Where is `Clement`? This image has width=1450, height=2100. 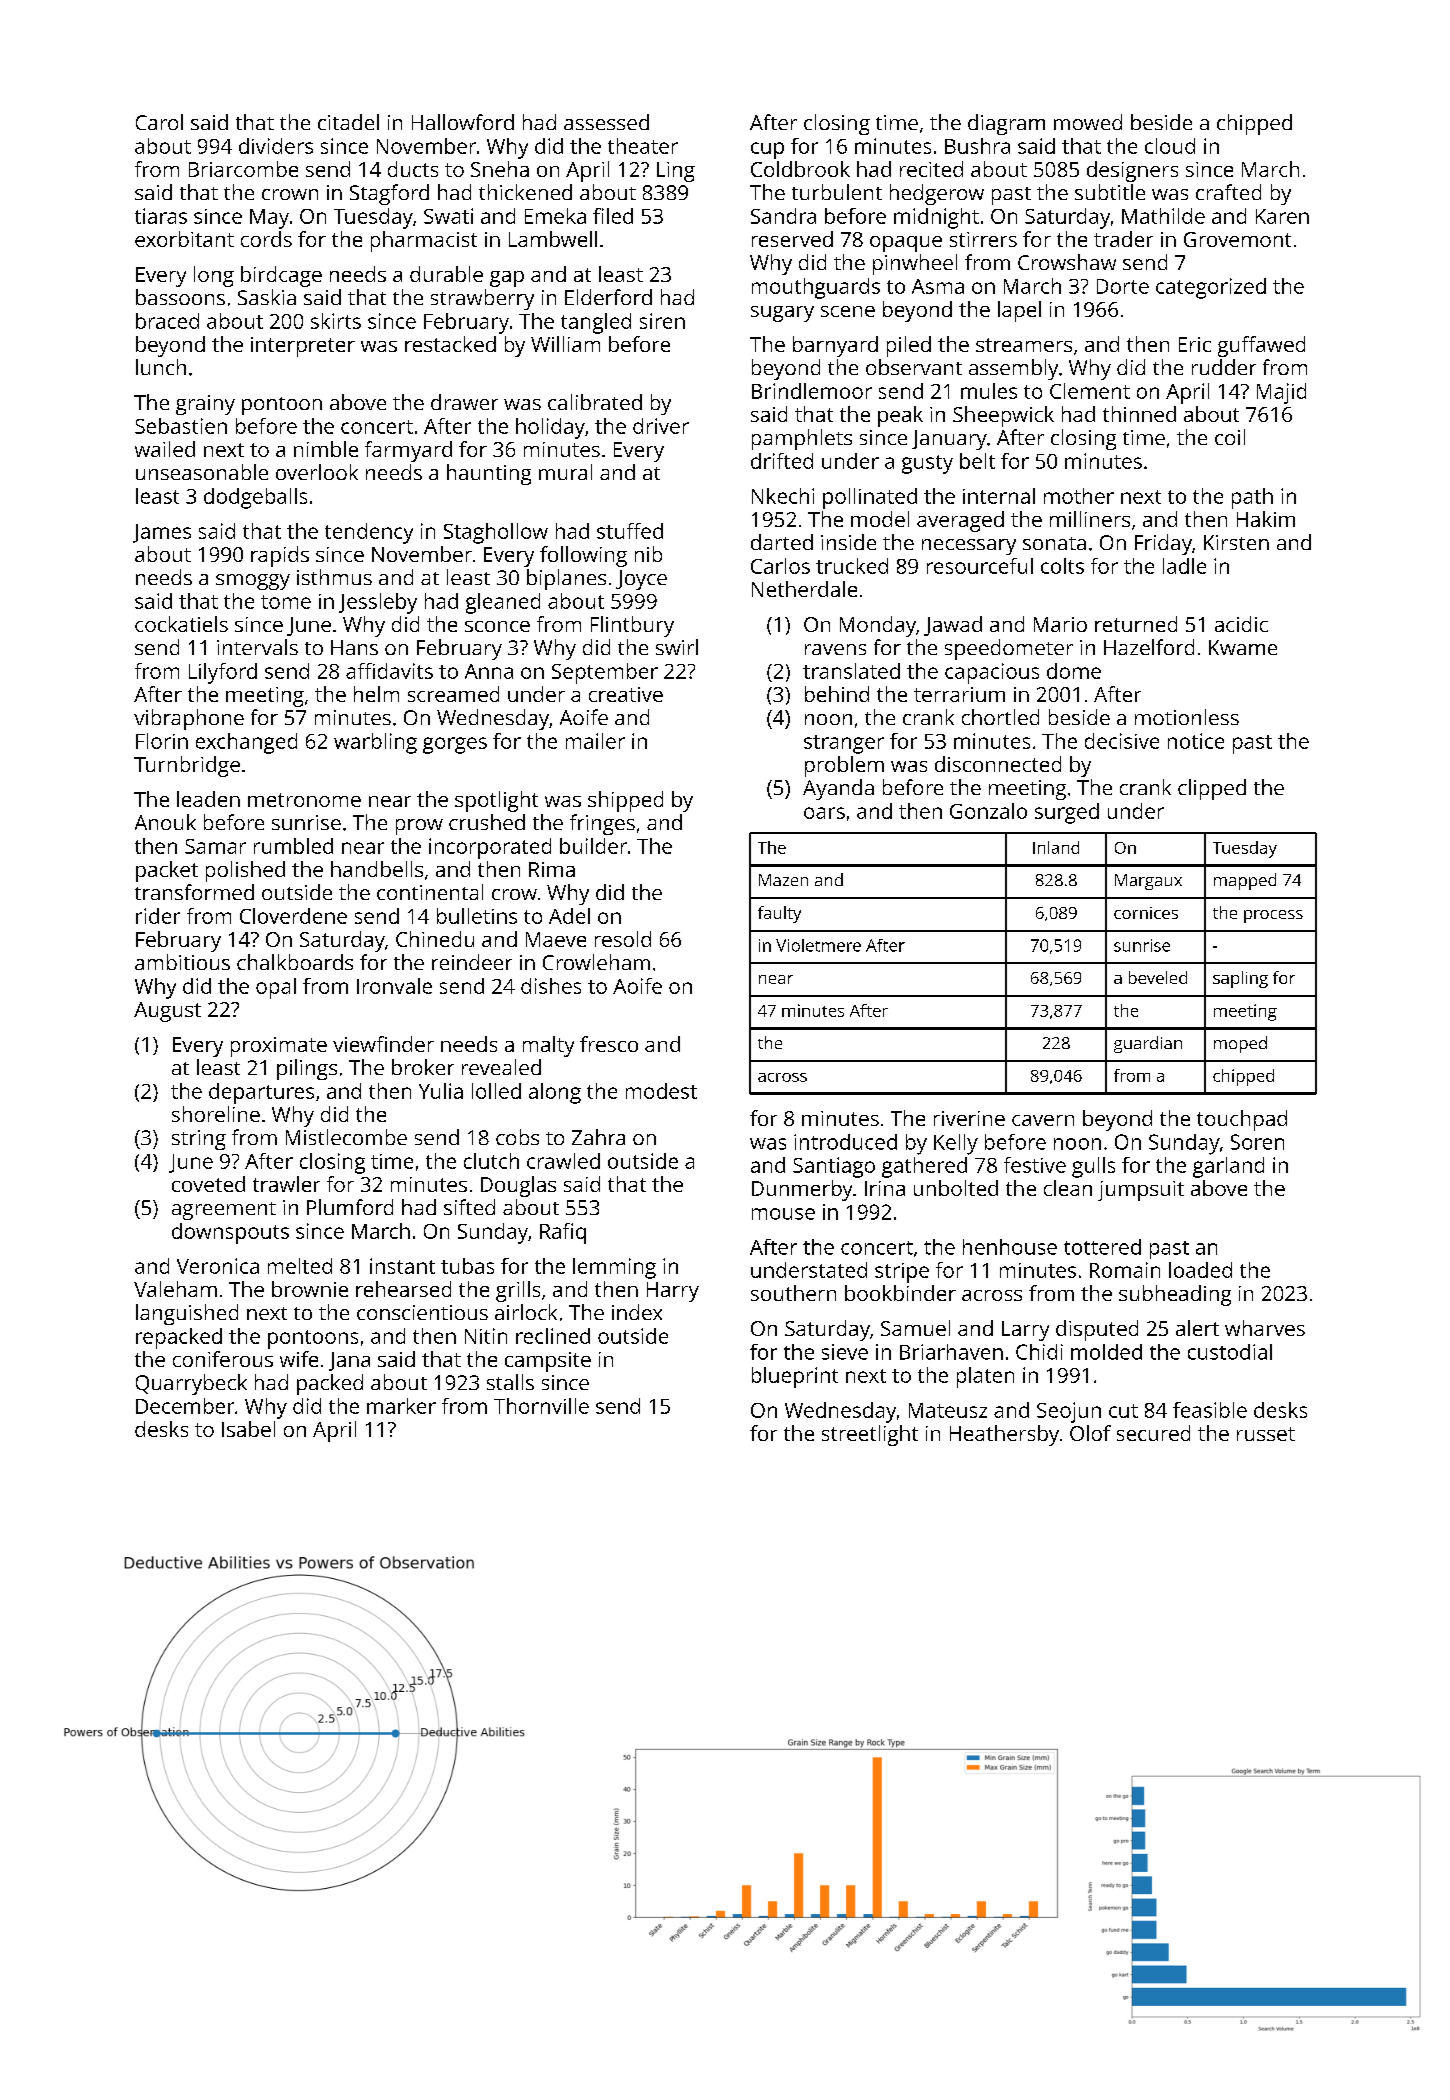
Clement is located at coordinates (1090, 391).
